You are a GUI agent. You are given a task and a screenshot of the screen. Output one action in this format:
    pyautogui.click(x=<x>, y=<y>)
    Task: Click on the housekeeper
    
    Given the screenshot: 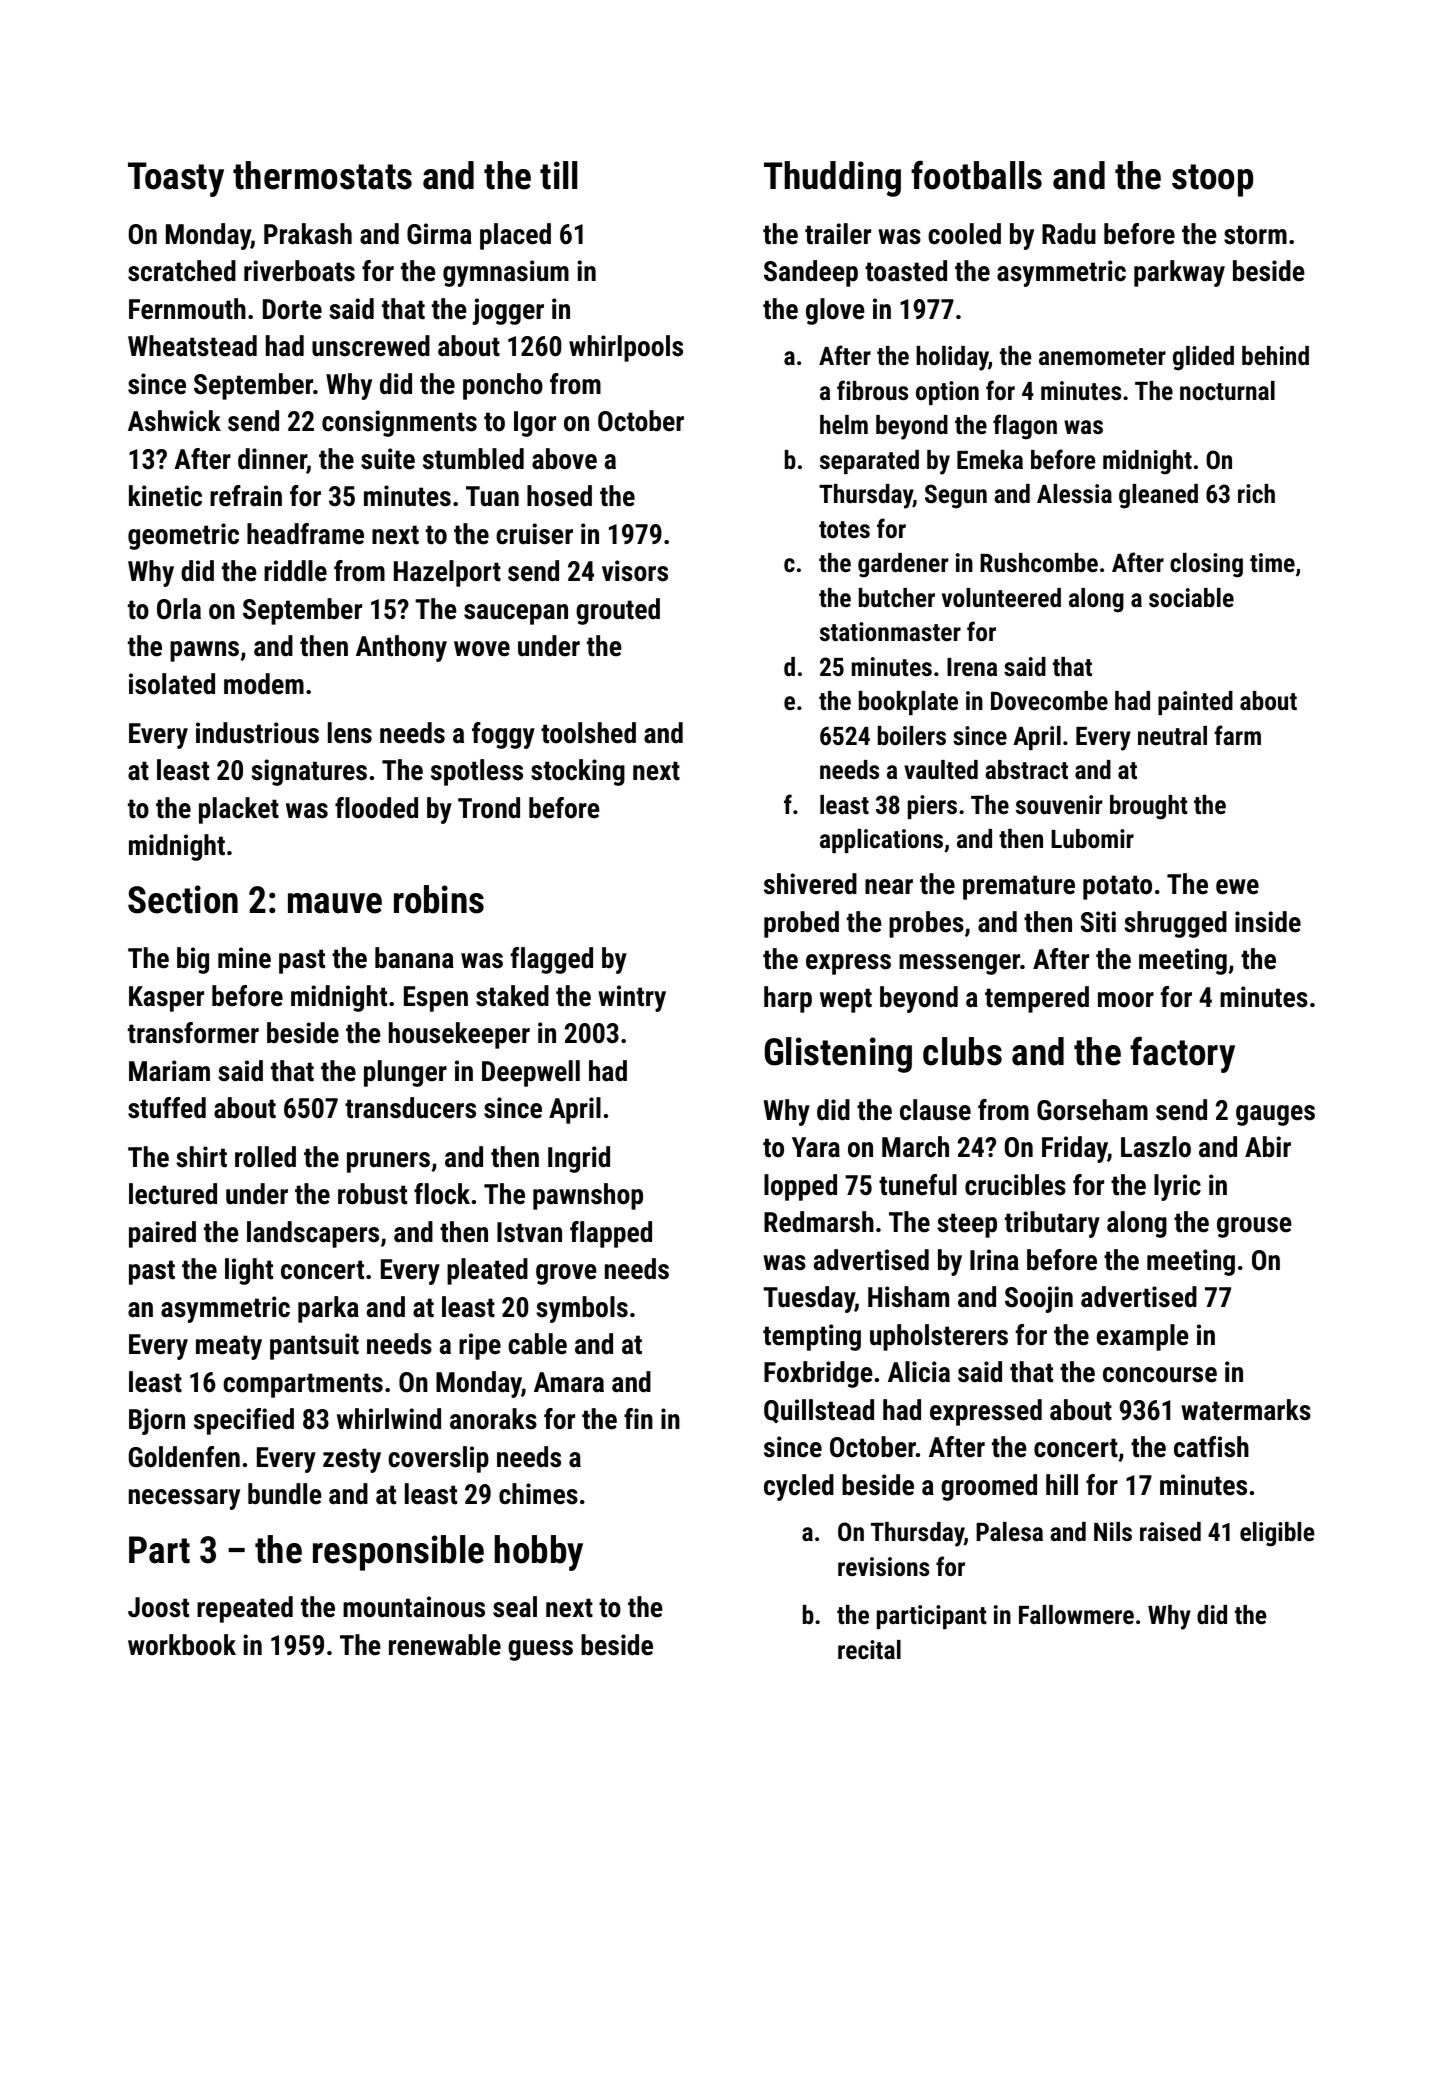 What is the action you would take?
    pyautogui.click(x=459, y=1035)
